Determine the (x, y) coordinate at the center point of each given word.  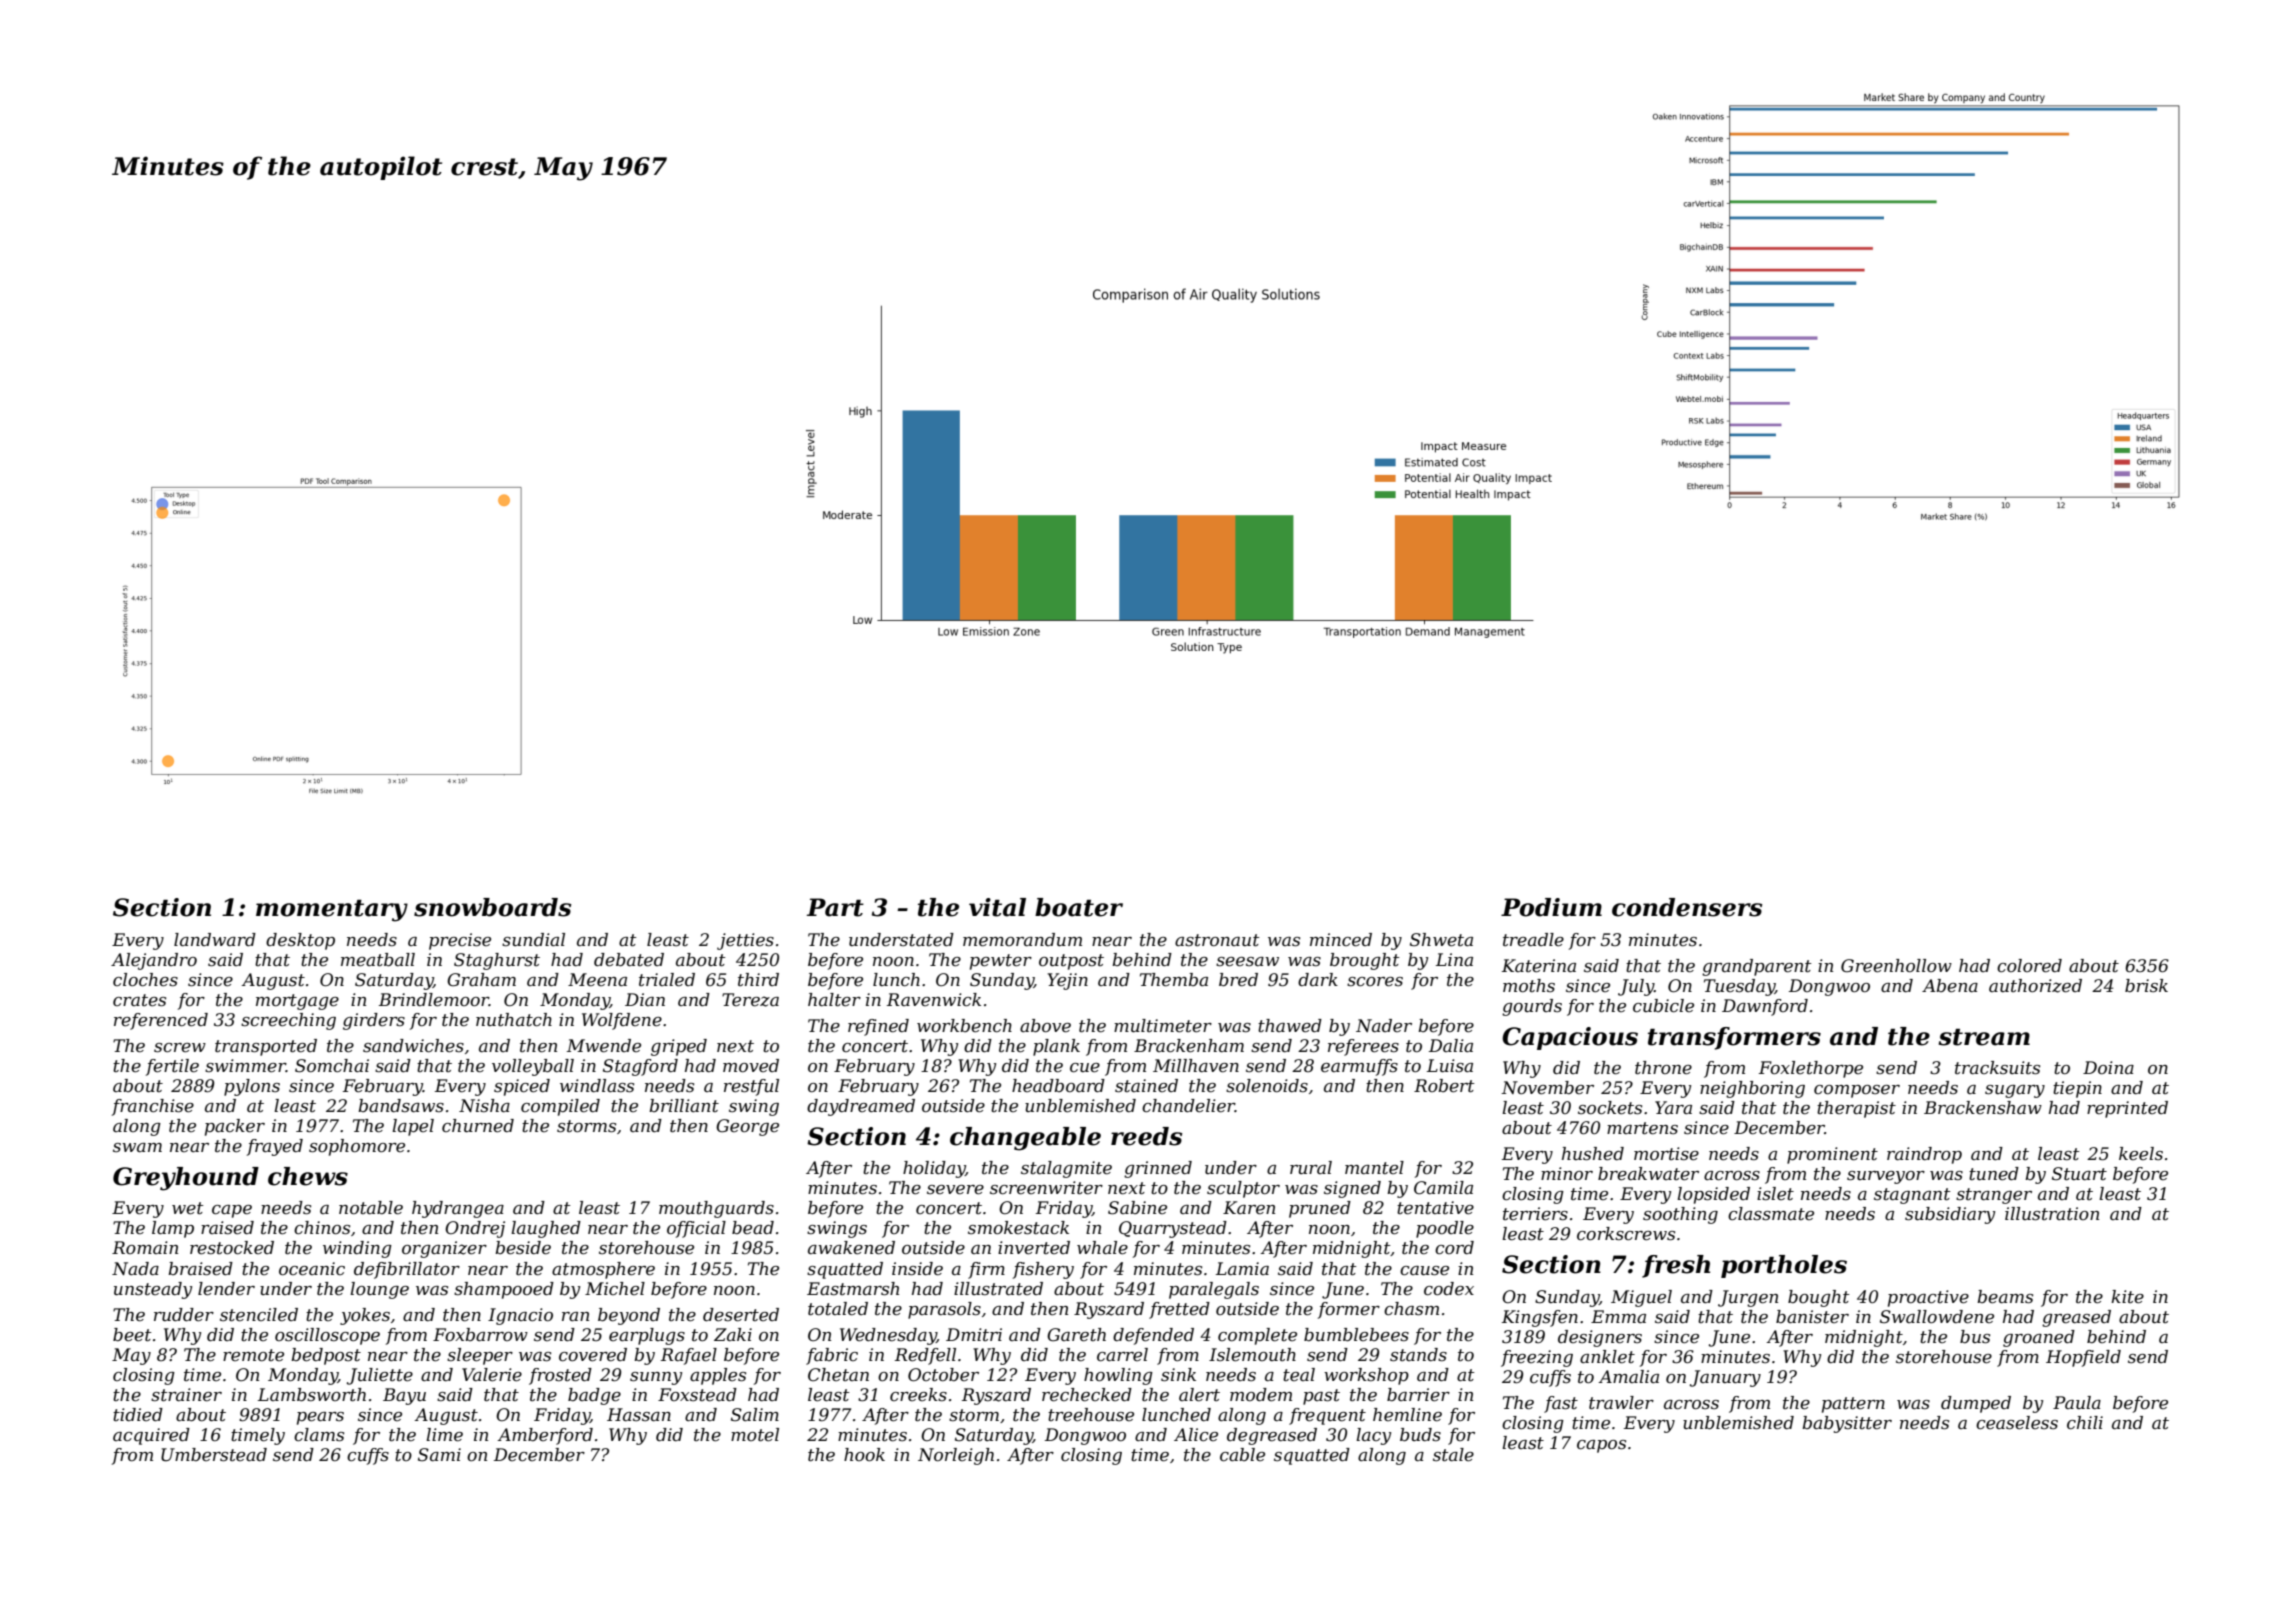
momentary (332, 911)
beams (2005, 1297)
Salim (755, 1414)
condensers (1687, 907)
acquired (151, 1436)
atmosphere (603, 1270)
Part (835, 907)
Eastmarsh (853, 1289)
